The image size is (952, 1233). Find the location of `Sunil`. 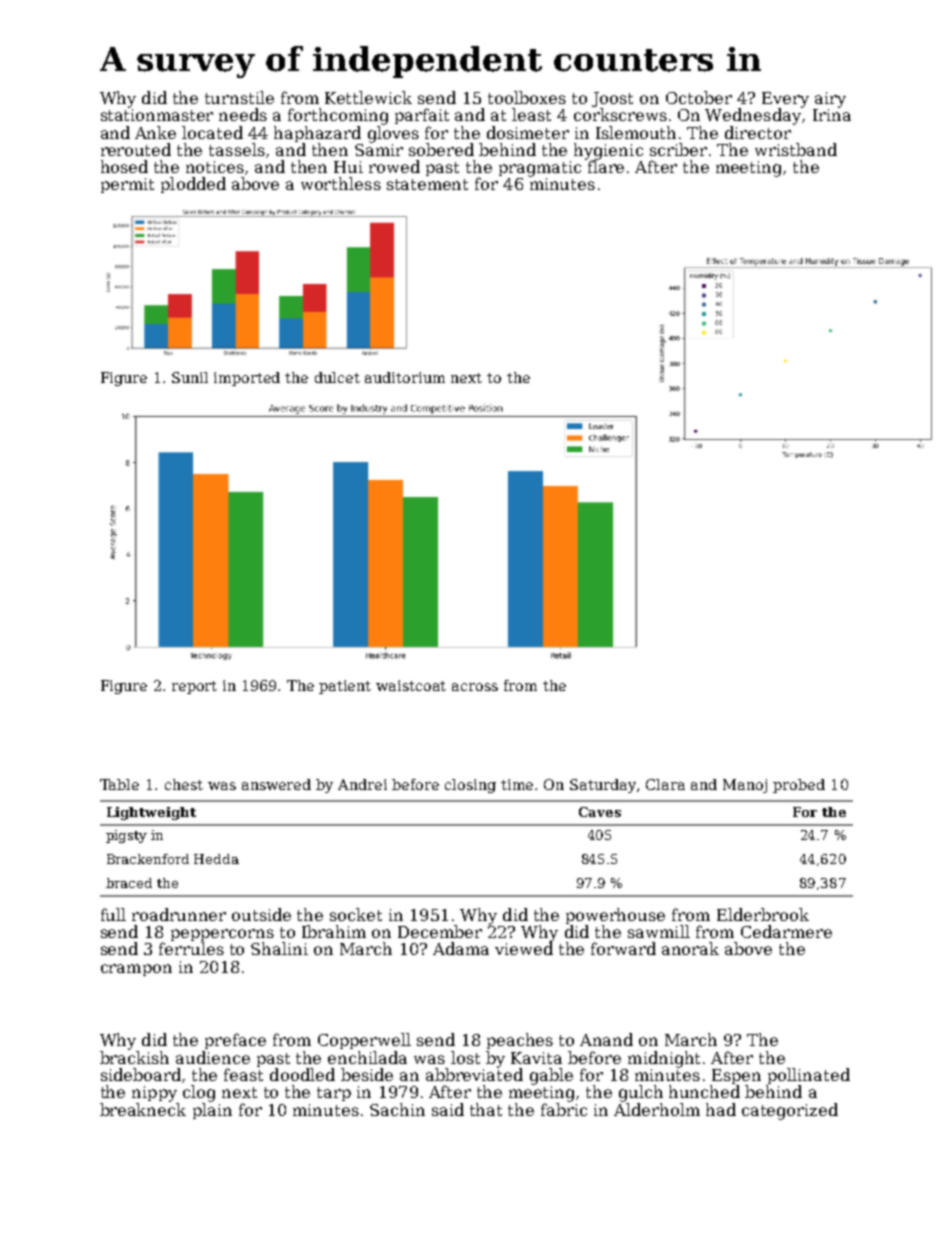

Sunil is located at coordinates (190, 377).
